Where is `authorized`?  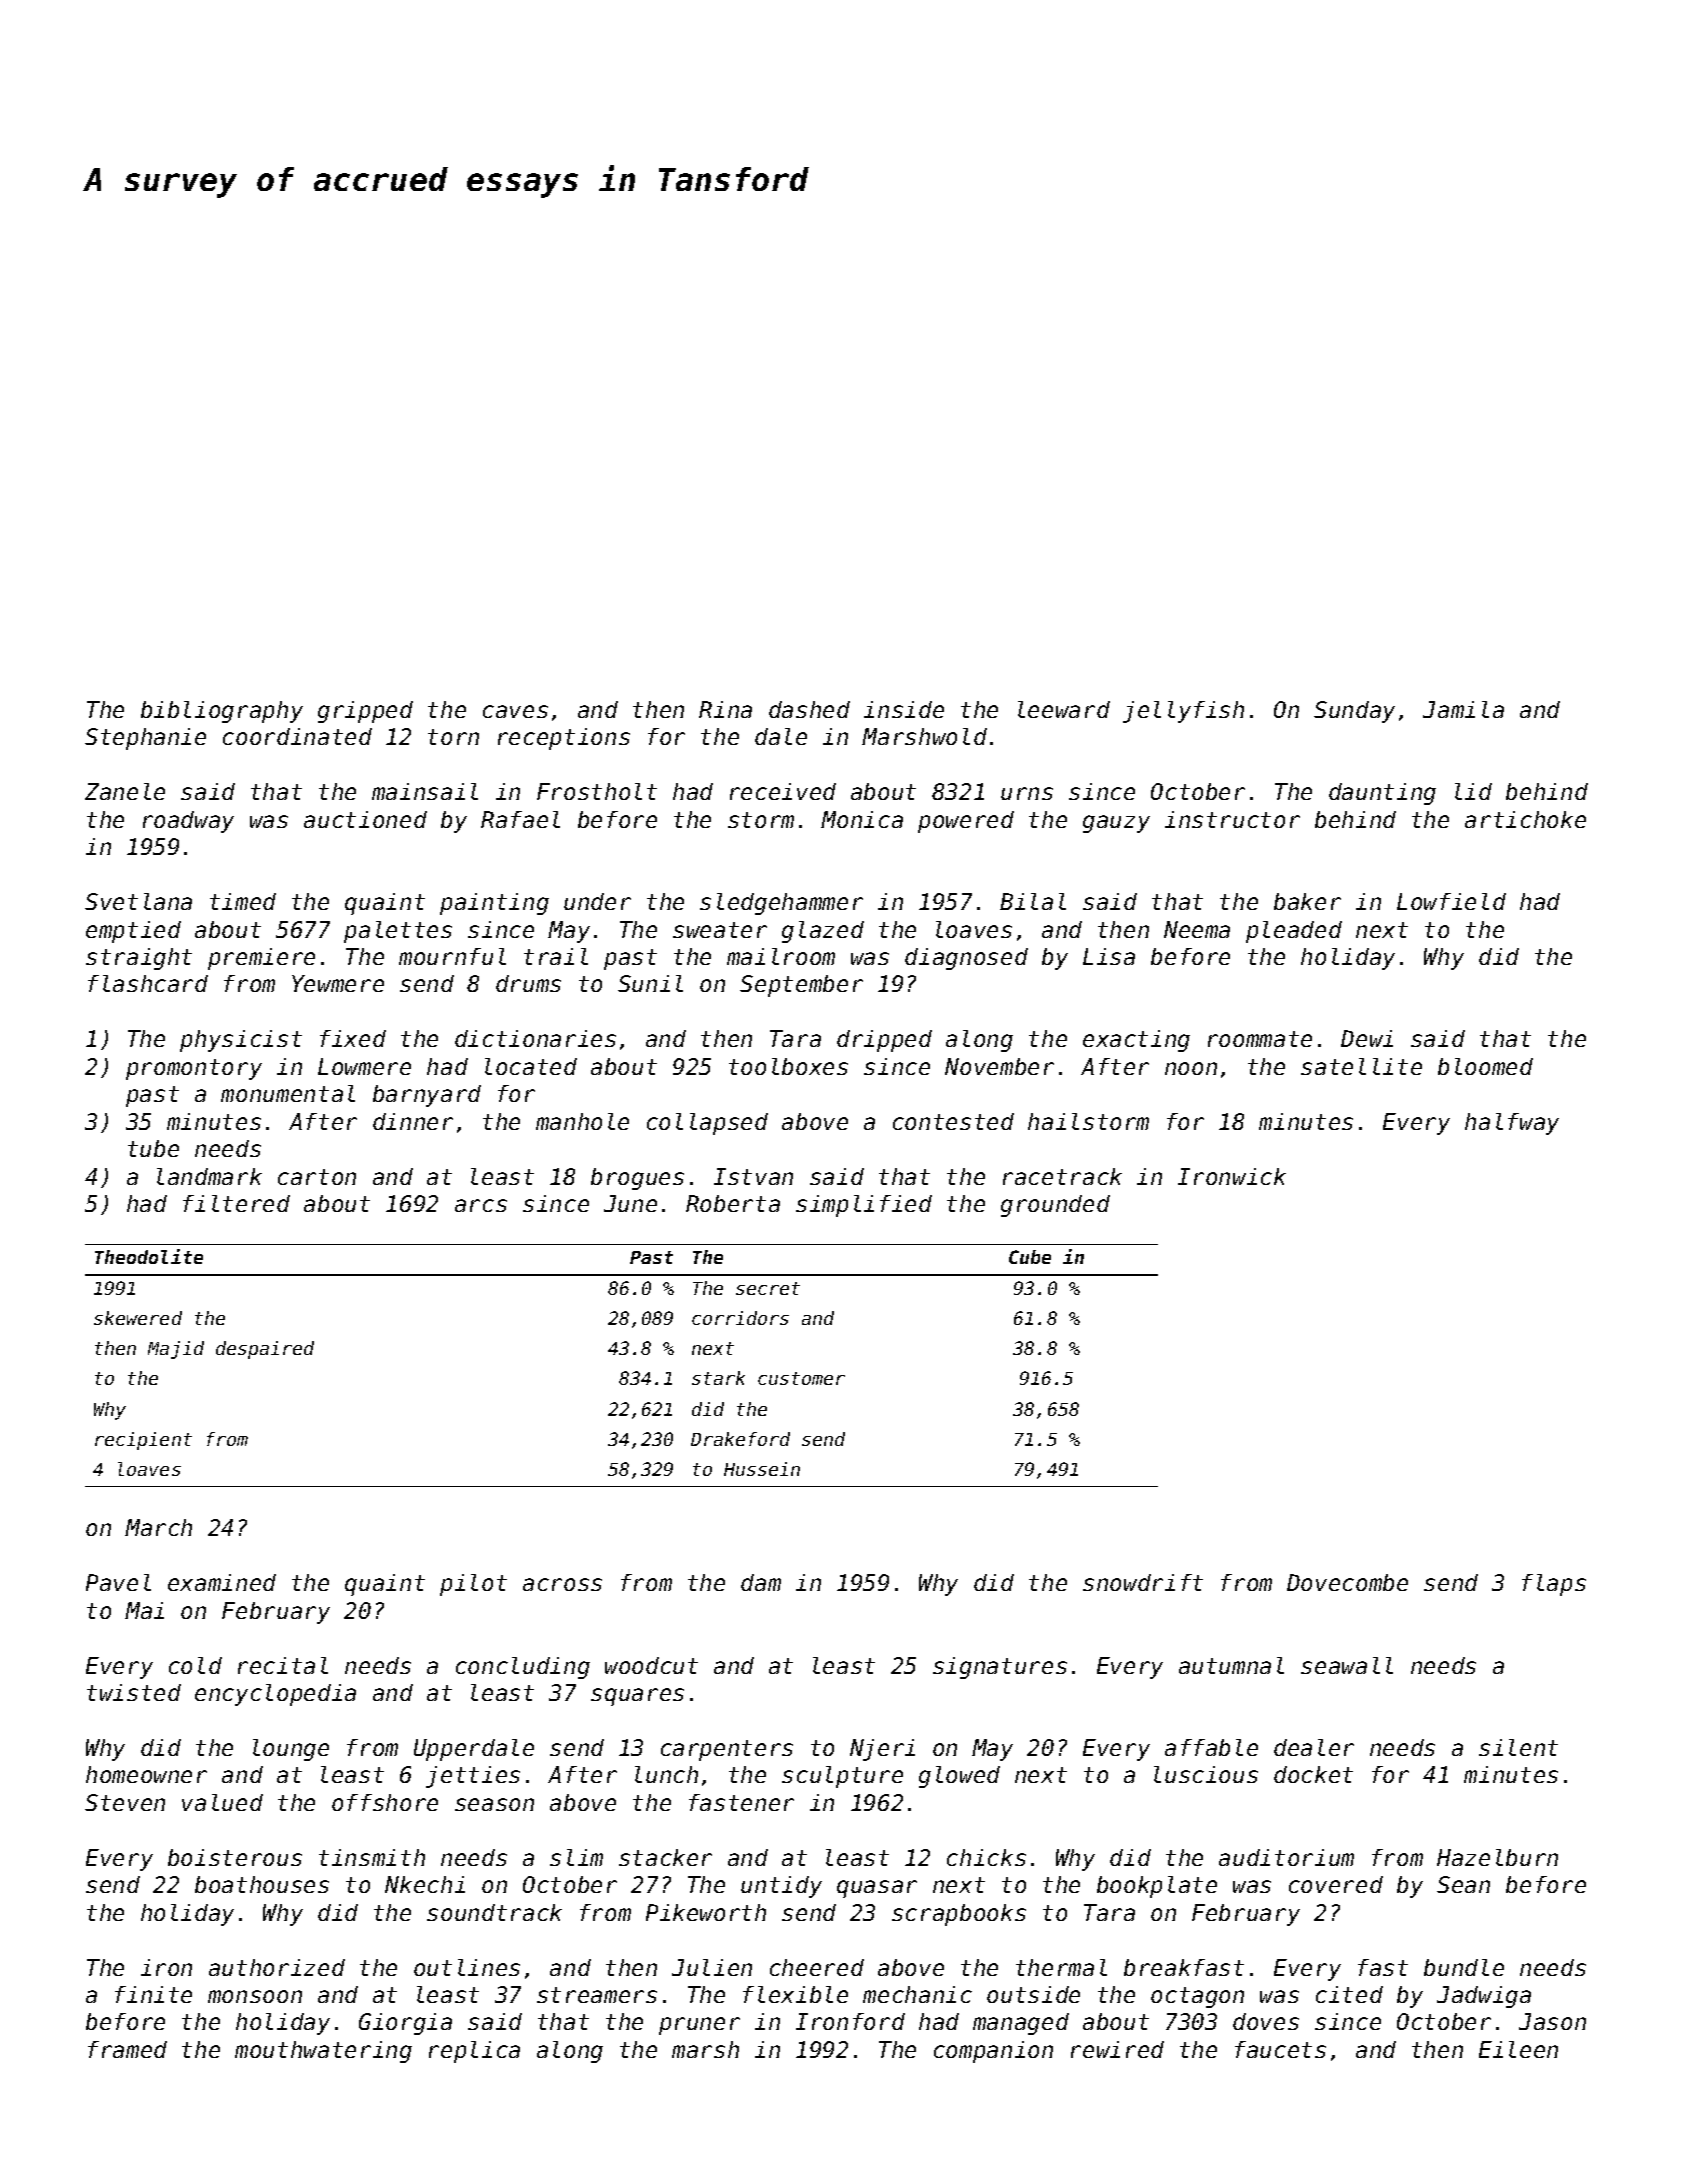
authorized is located at coordinates (277, 1967).
